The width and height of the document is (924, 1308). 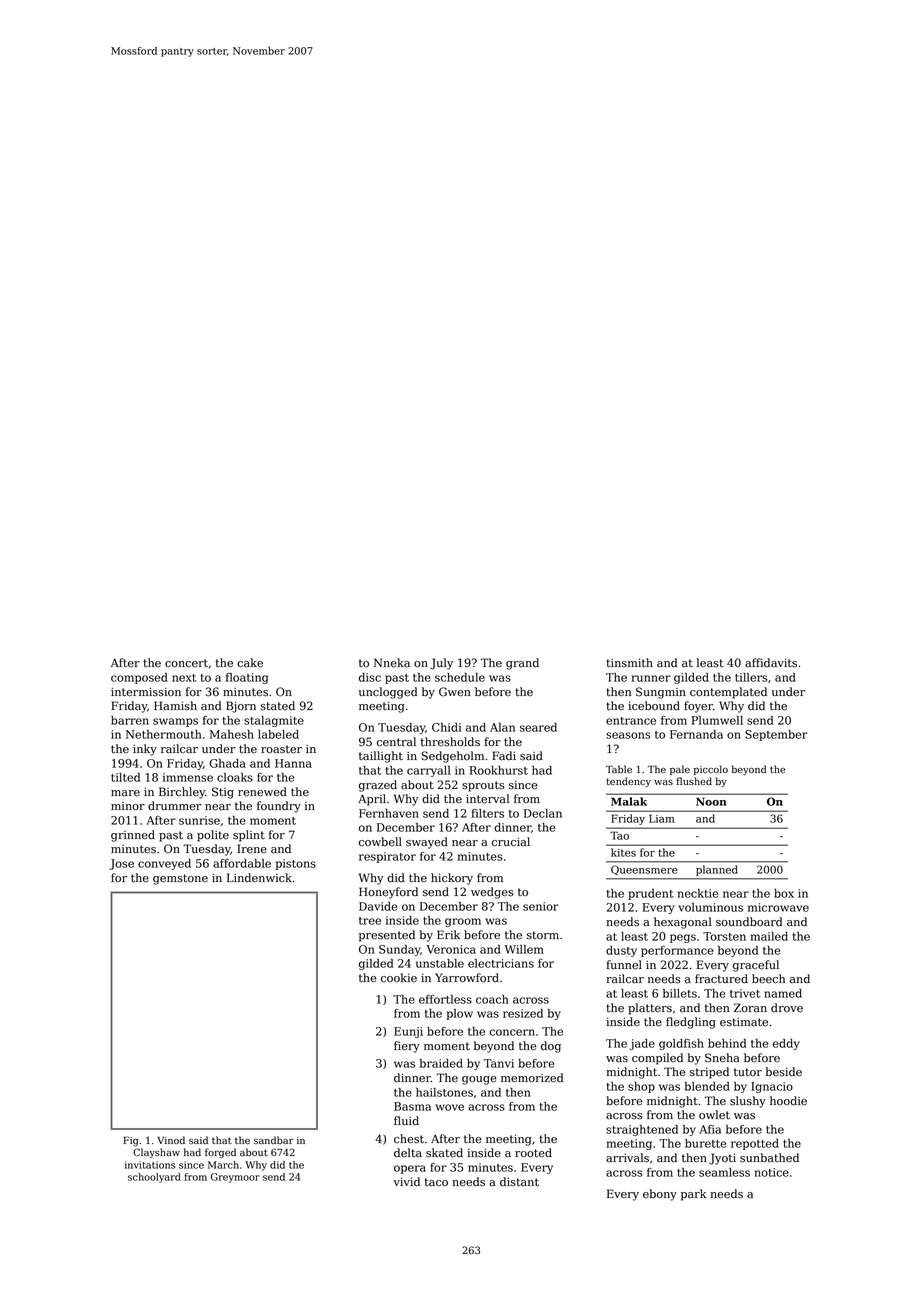 I want to click on cake, so click(x=250, y=663).
